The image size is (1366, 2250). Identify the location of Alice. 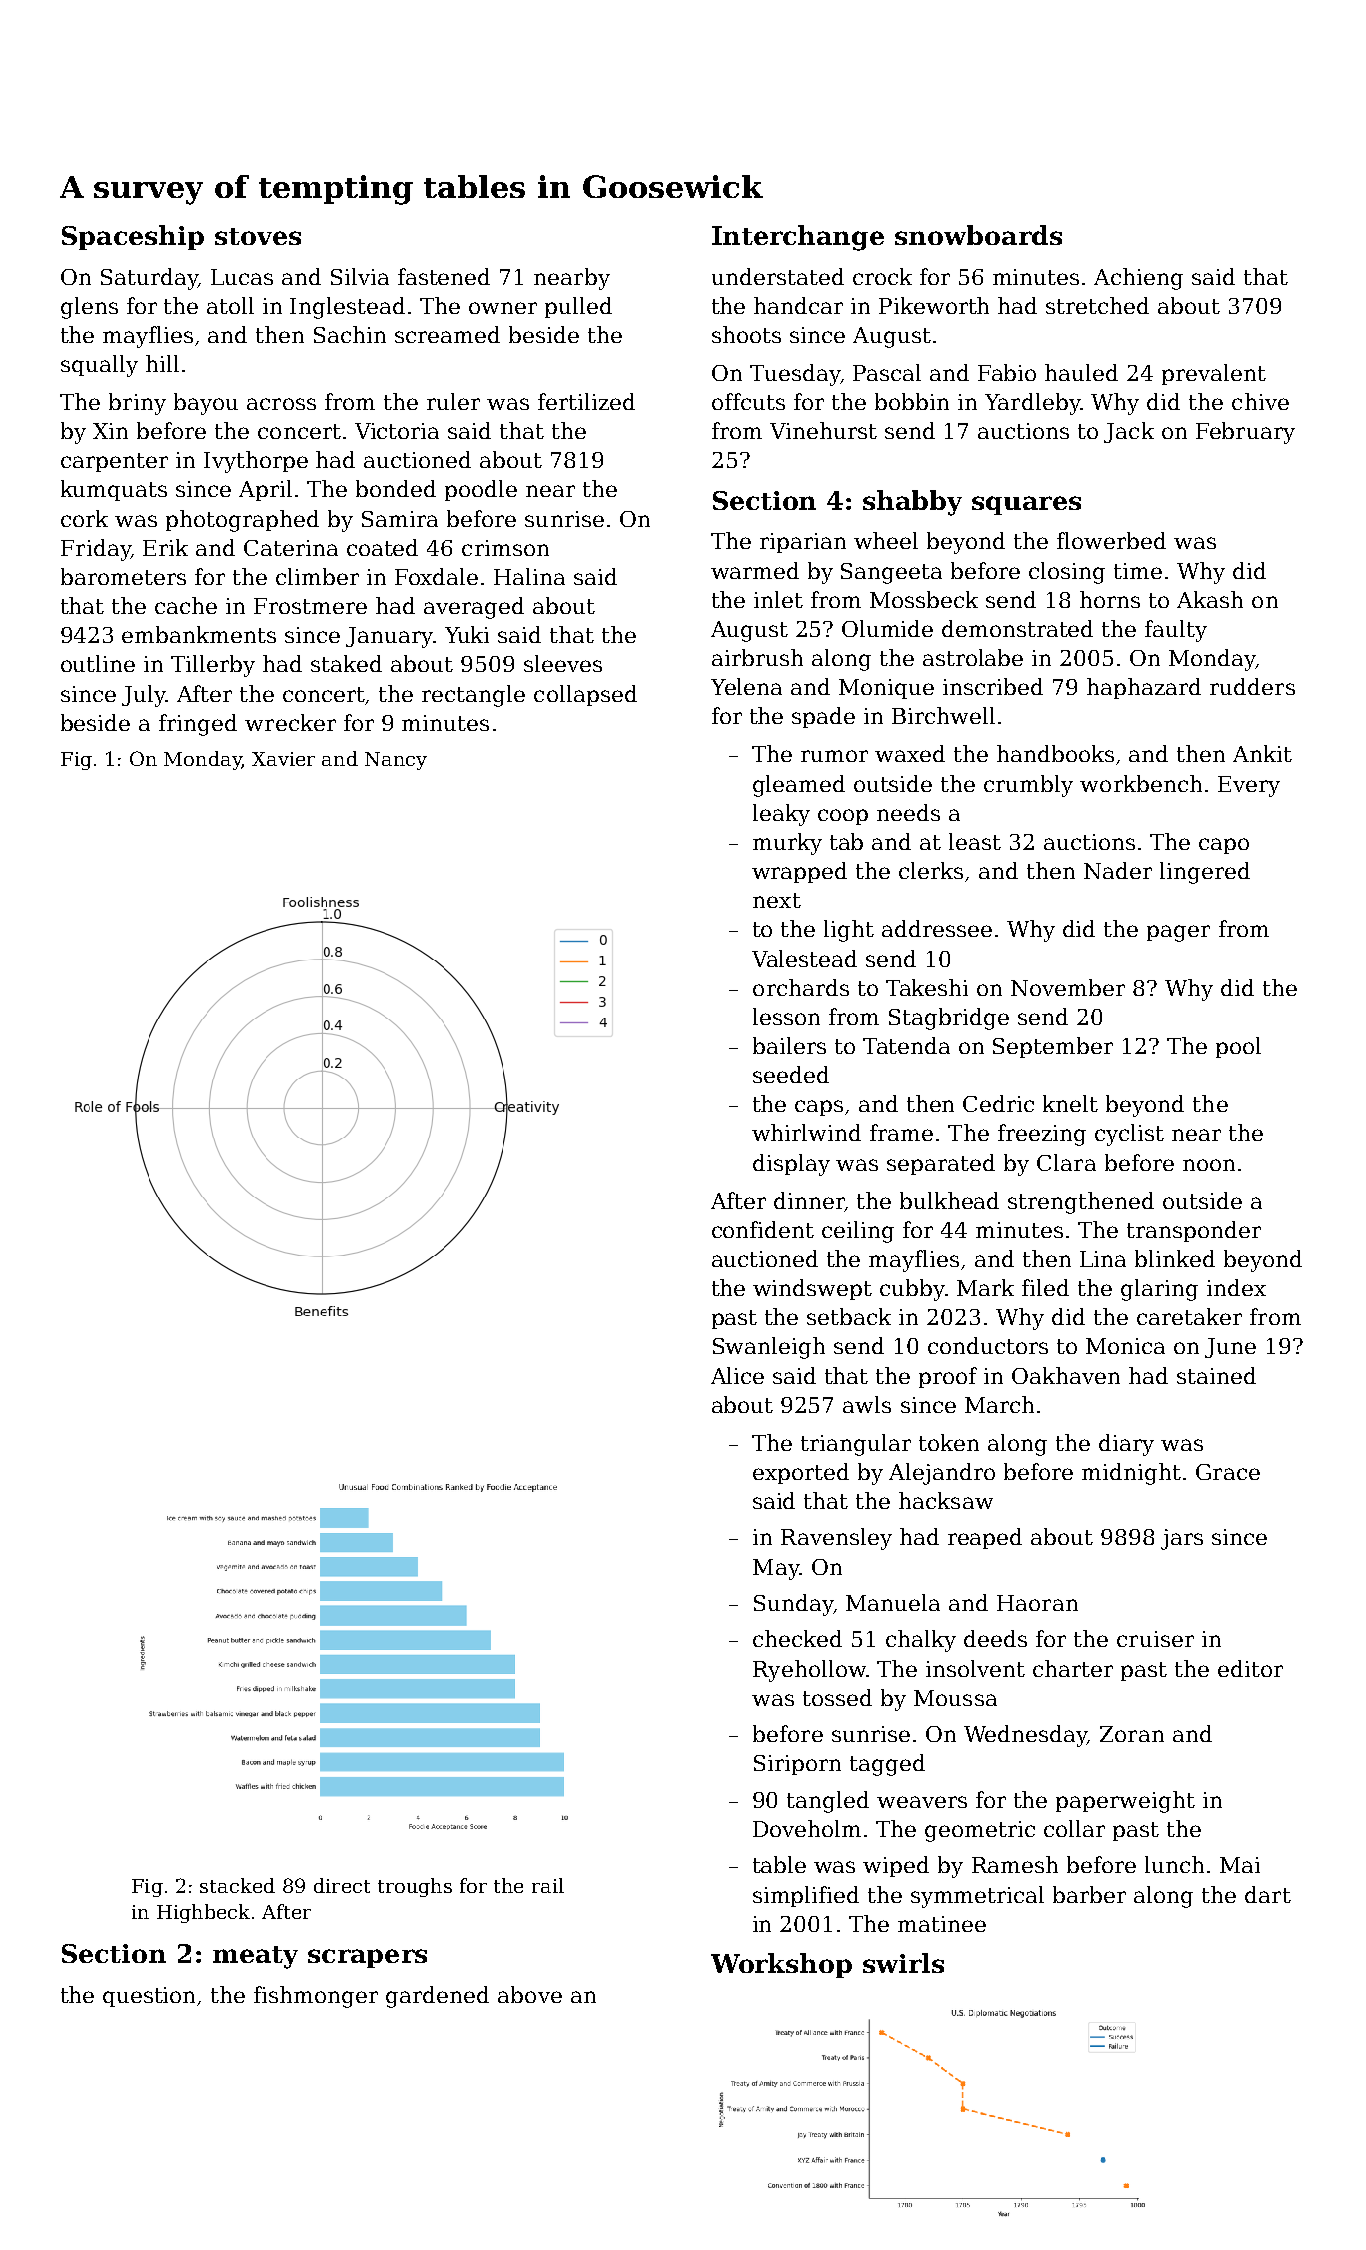
(737, 1375).
